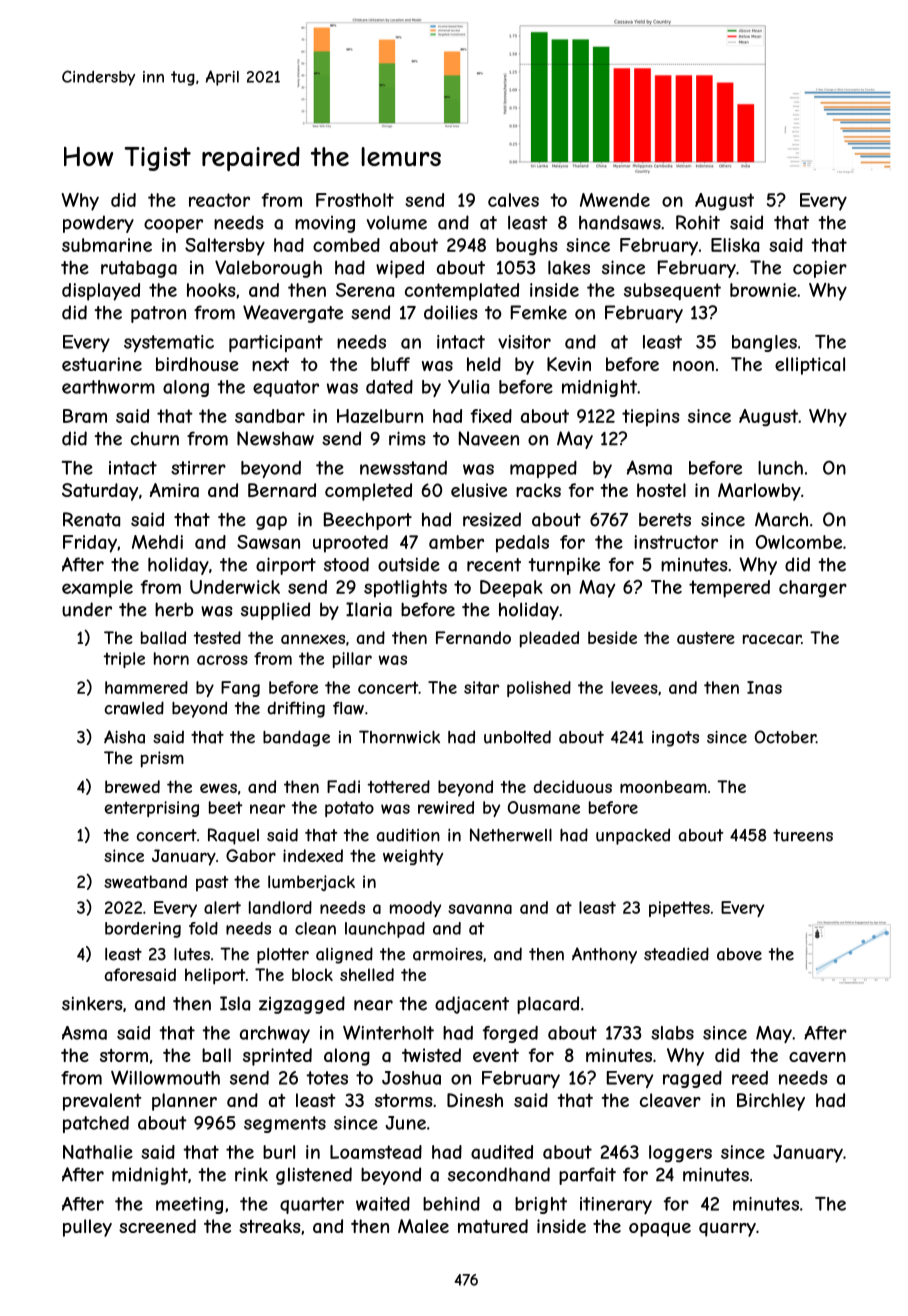 This screenshot has height=1316, width=908. Describe the element at coordinates (549, 639) in the screenshot. I see `pleaded` at that location.
